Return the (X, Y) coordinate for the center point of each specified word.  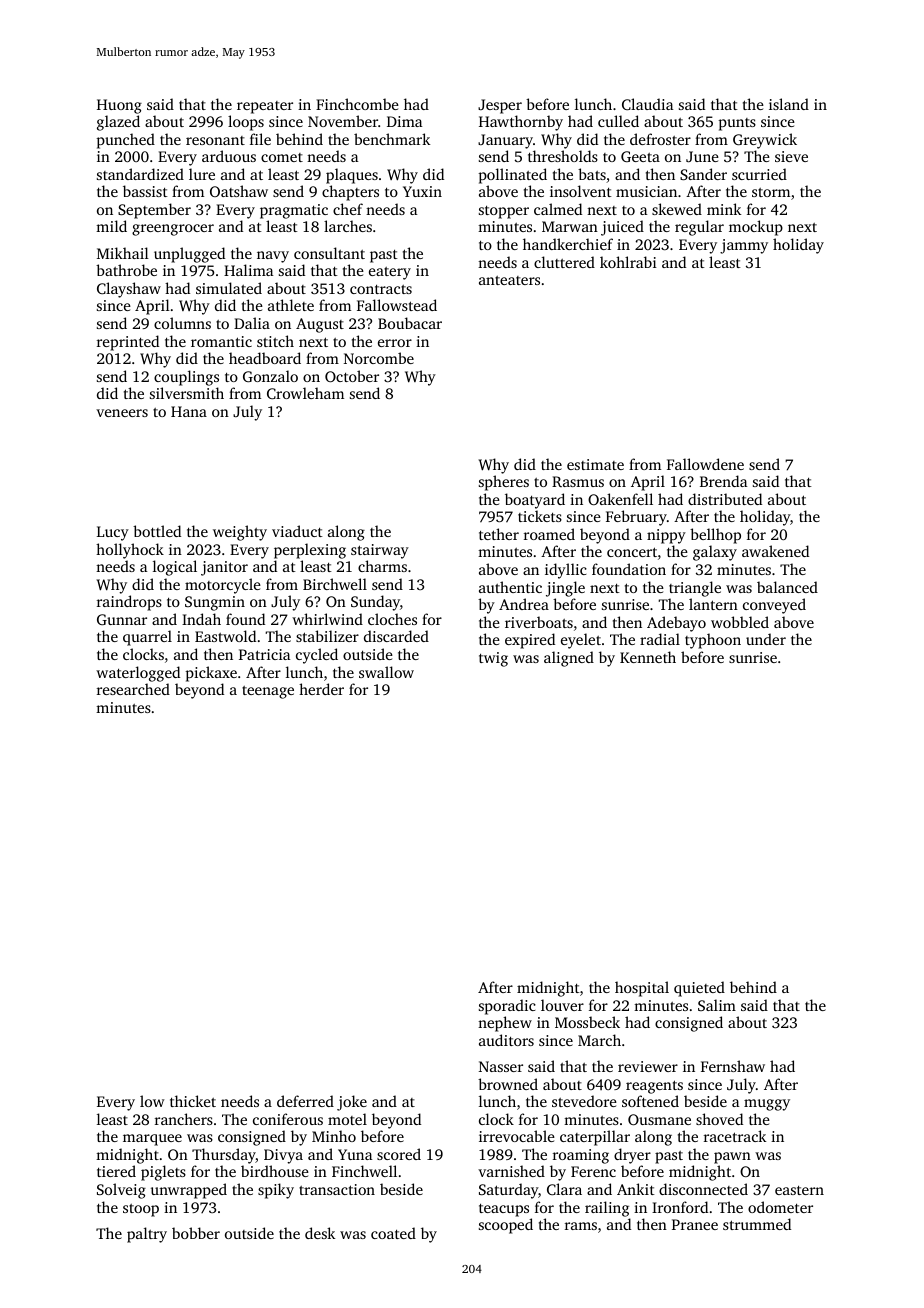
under (766, 639)
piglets (163, 1173)
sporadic (507, 1007)
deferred (305, 1101)
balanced (787, 587)
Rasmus (578, 481)
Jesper (500, 106)
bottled (157, 531)
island (789, 104)
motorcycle (223, 586)
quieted (699, 989)
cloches (392, 619)
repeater (265, 107)
